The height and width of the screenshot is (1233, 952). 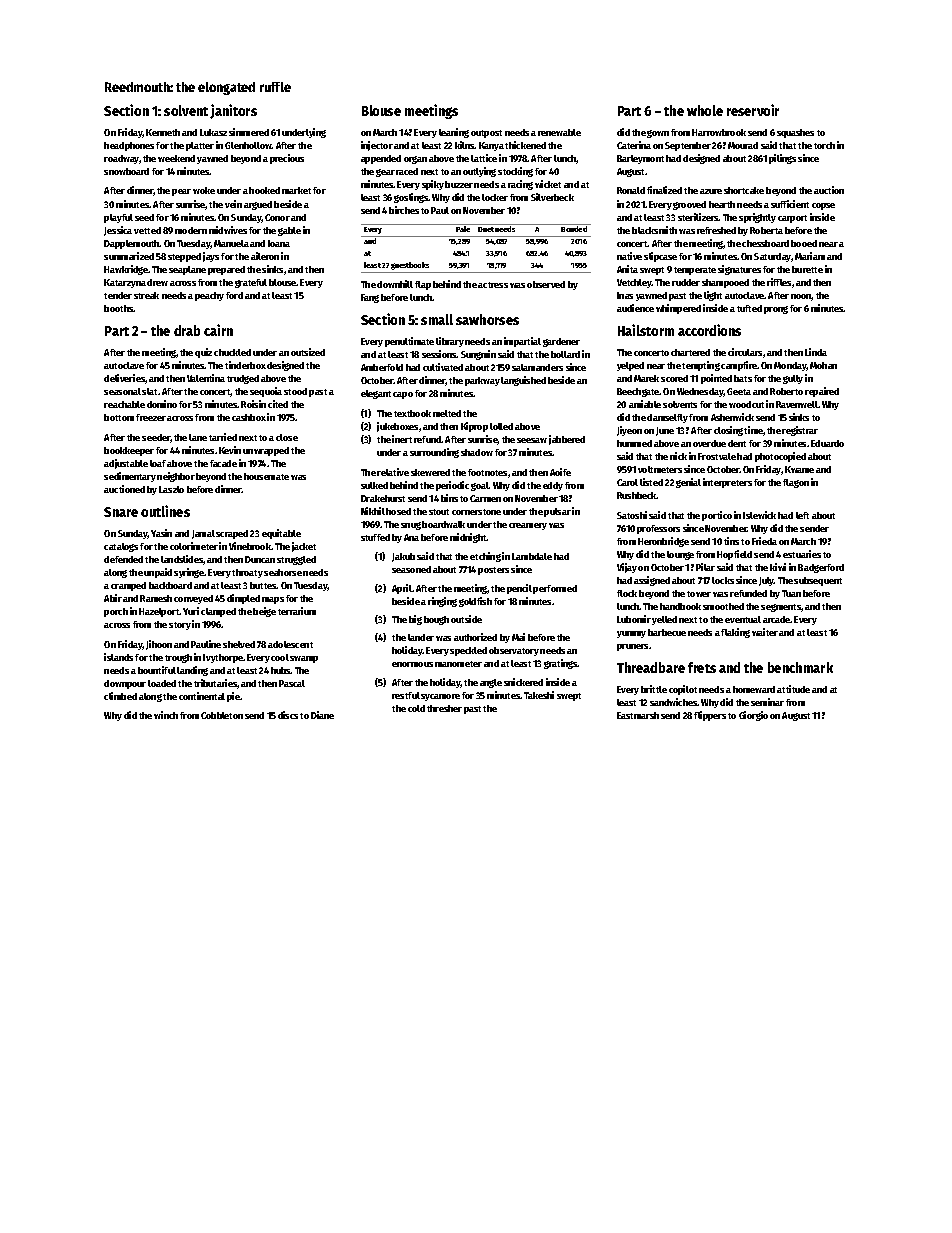 What do you see at coordinates (322, 715) in the screenshot?
I see `Diane` at bounding box center [322, 715].
